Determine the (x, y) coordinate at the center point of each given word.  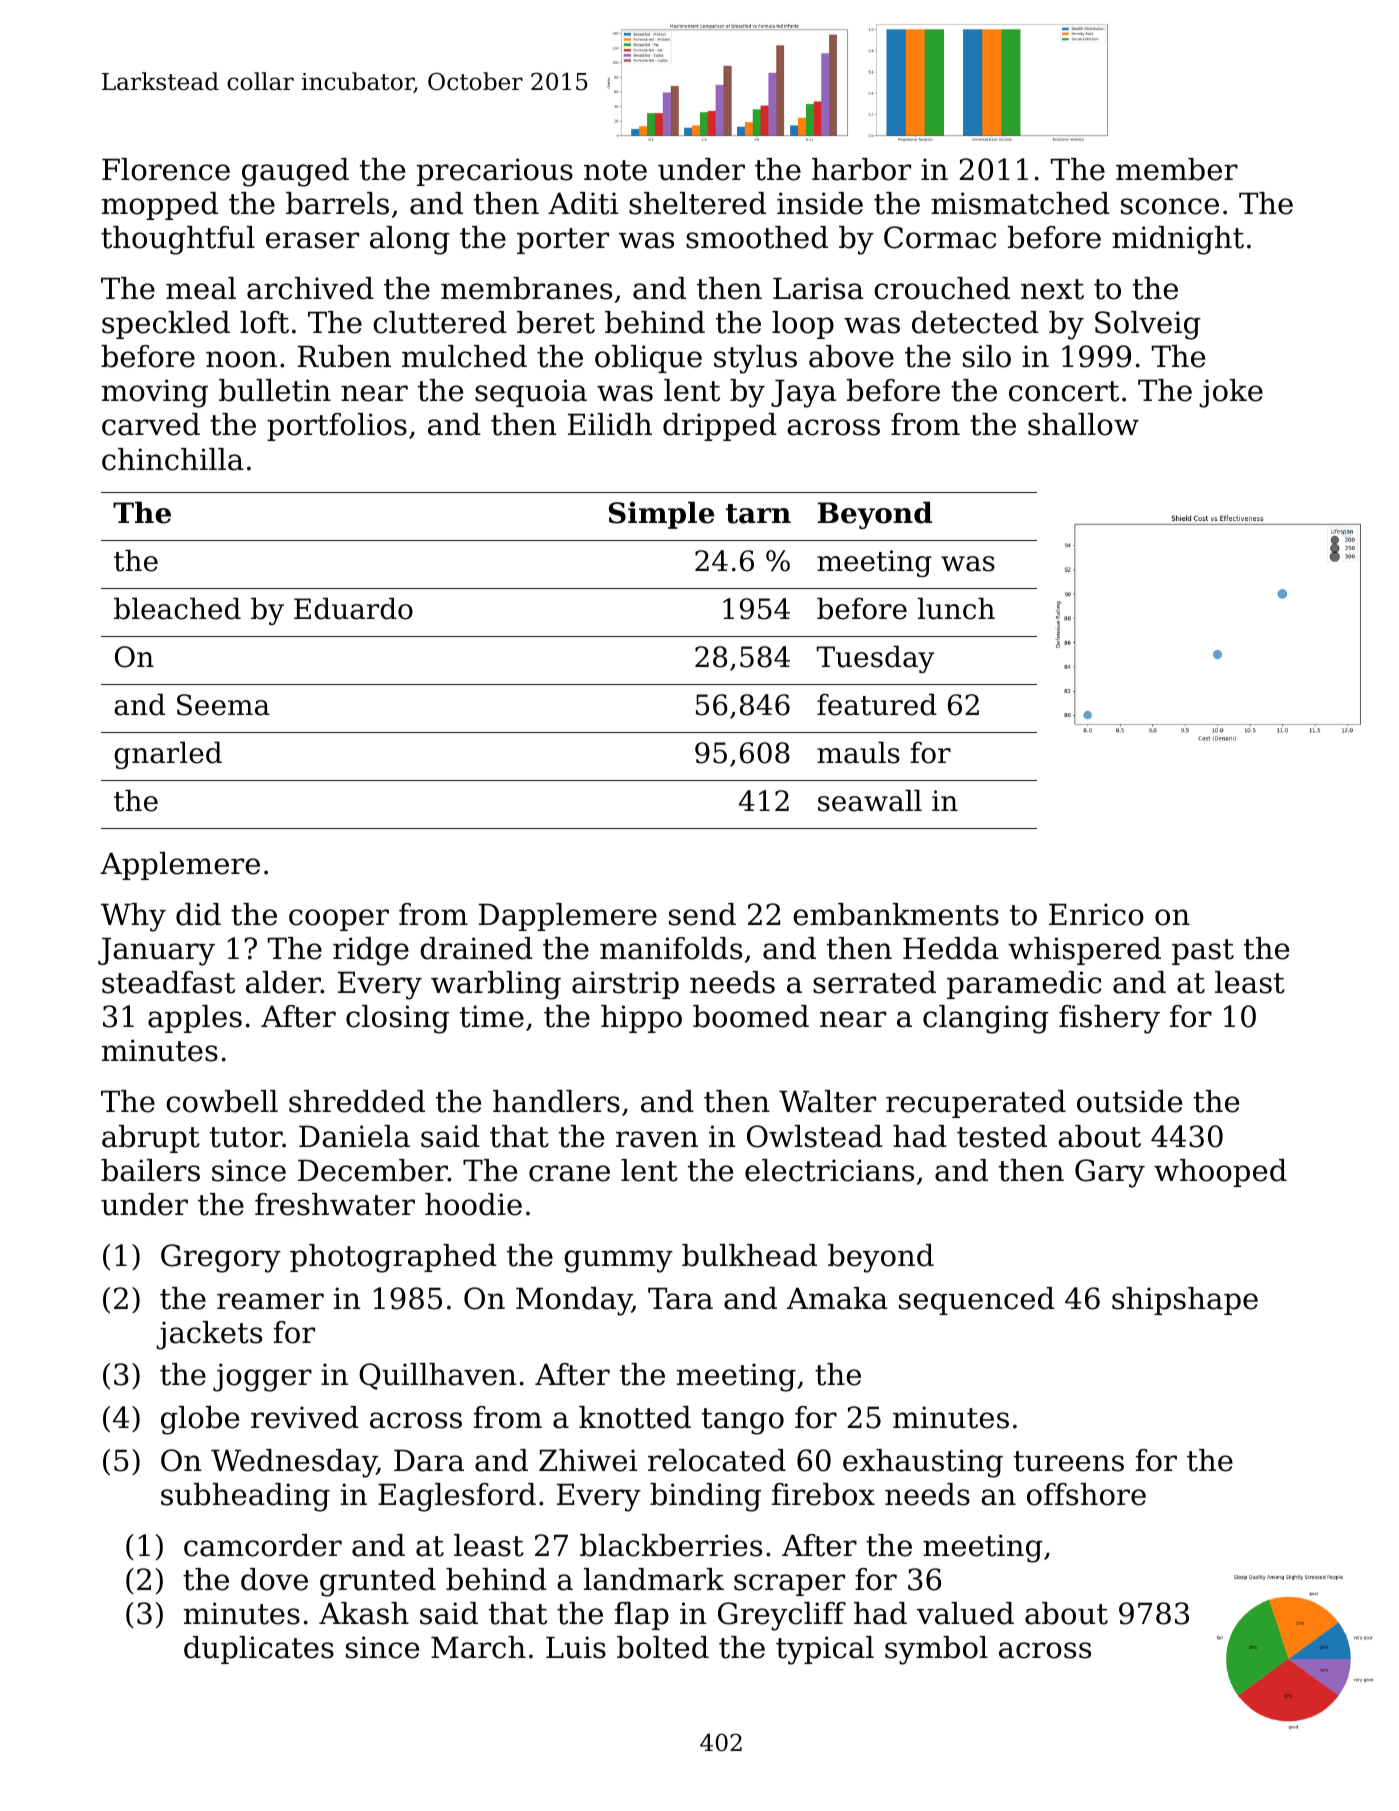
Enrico (1096, 914)
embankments (896, 914)
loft (264, 322)
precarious (495, 172)
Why (133, 917)
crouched (942, 288)
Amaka (837, 1298)
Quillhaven (437, 1376)
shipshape (1185, 1301)
